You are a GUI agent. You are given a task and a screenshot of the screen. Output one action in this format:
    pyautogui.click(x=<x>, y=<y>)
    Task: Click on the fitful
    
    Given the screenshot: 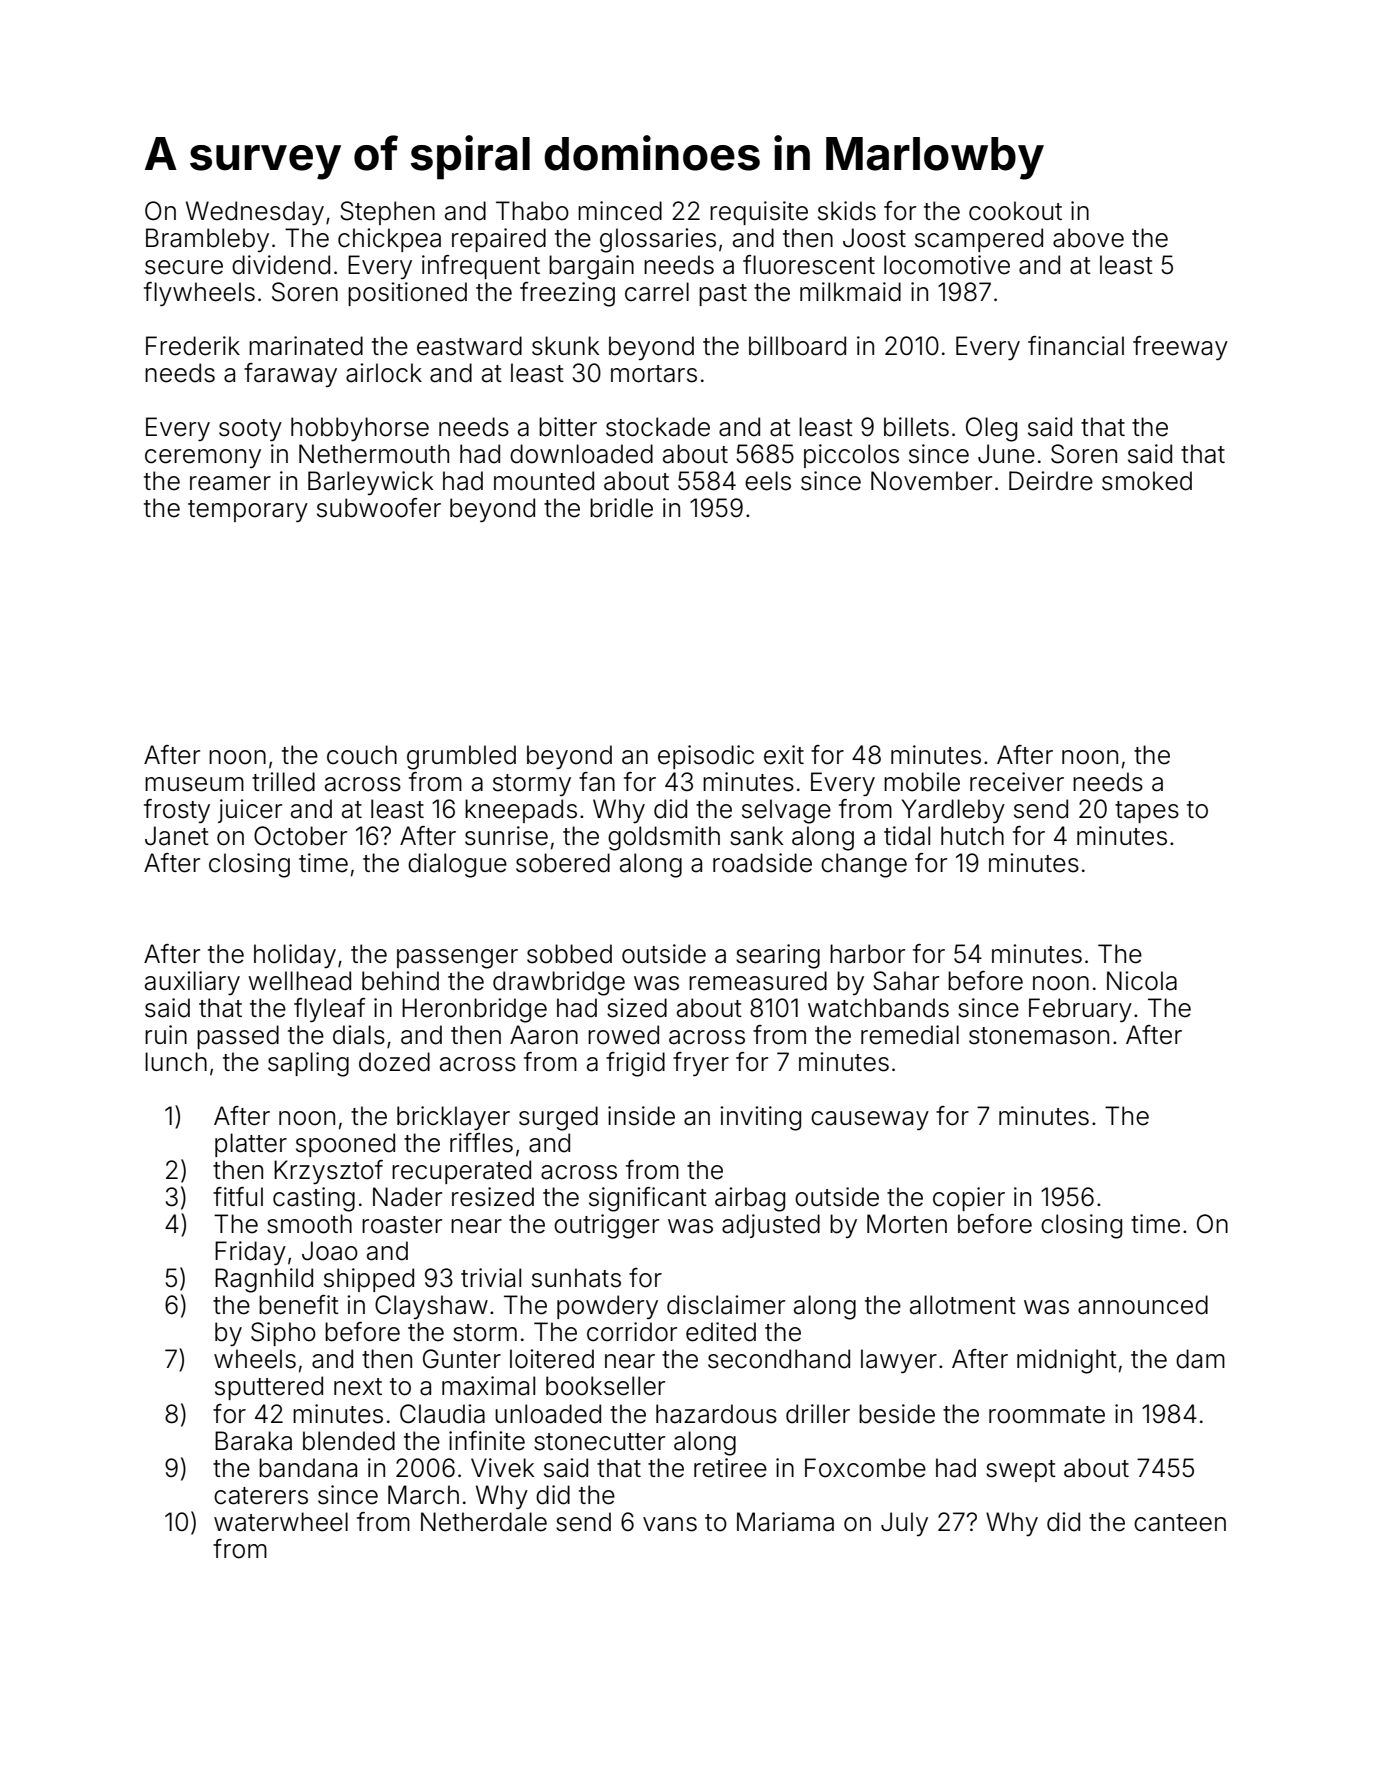 What is the action you would take?
    pyautogui.click(x=238, y=1196)
